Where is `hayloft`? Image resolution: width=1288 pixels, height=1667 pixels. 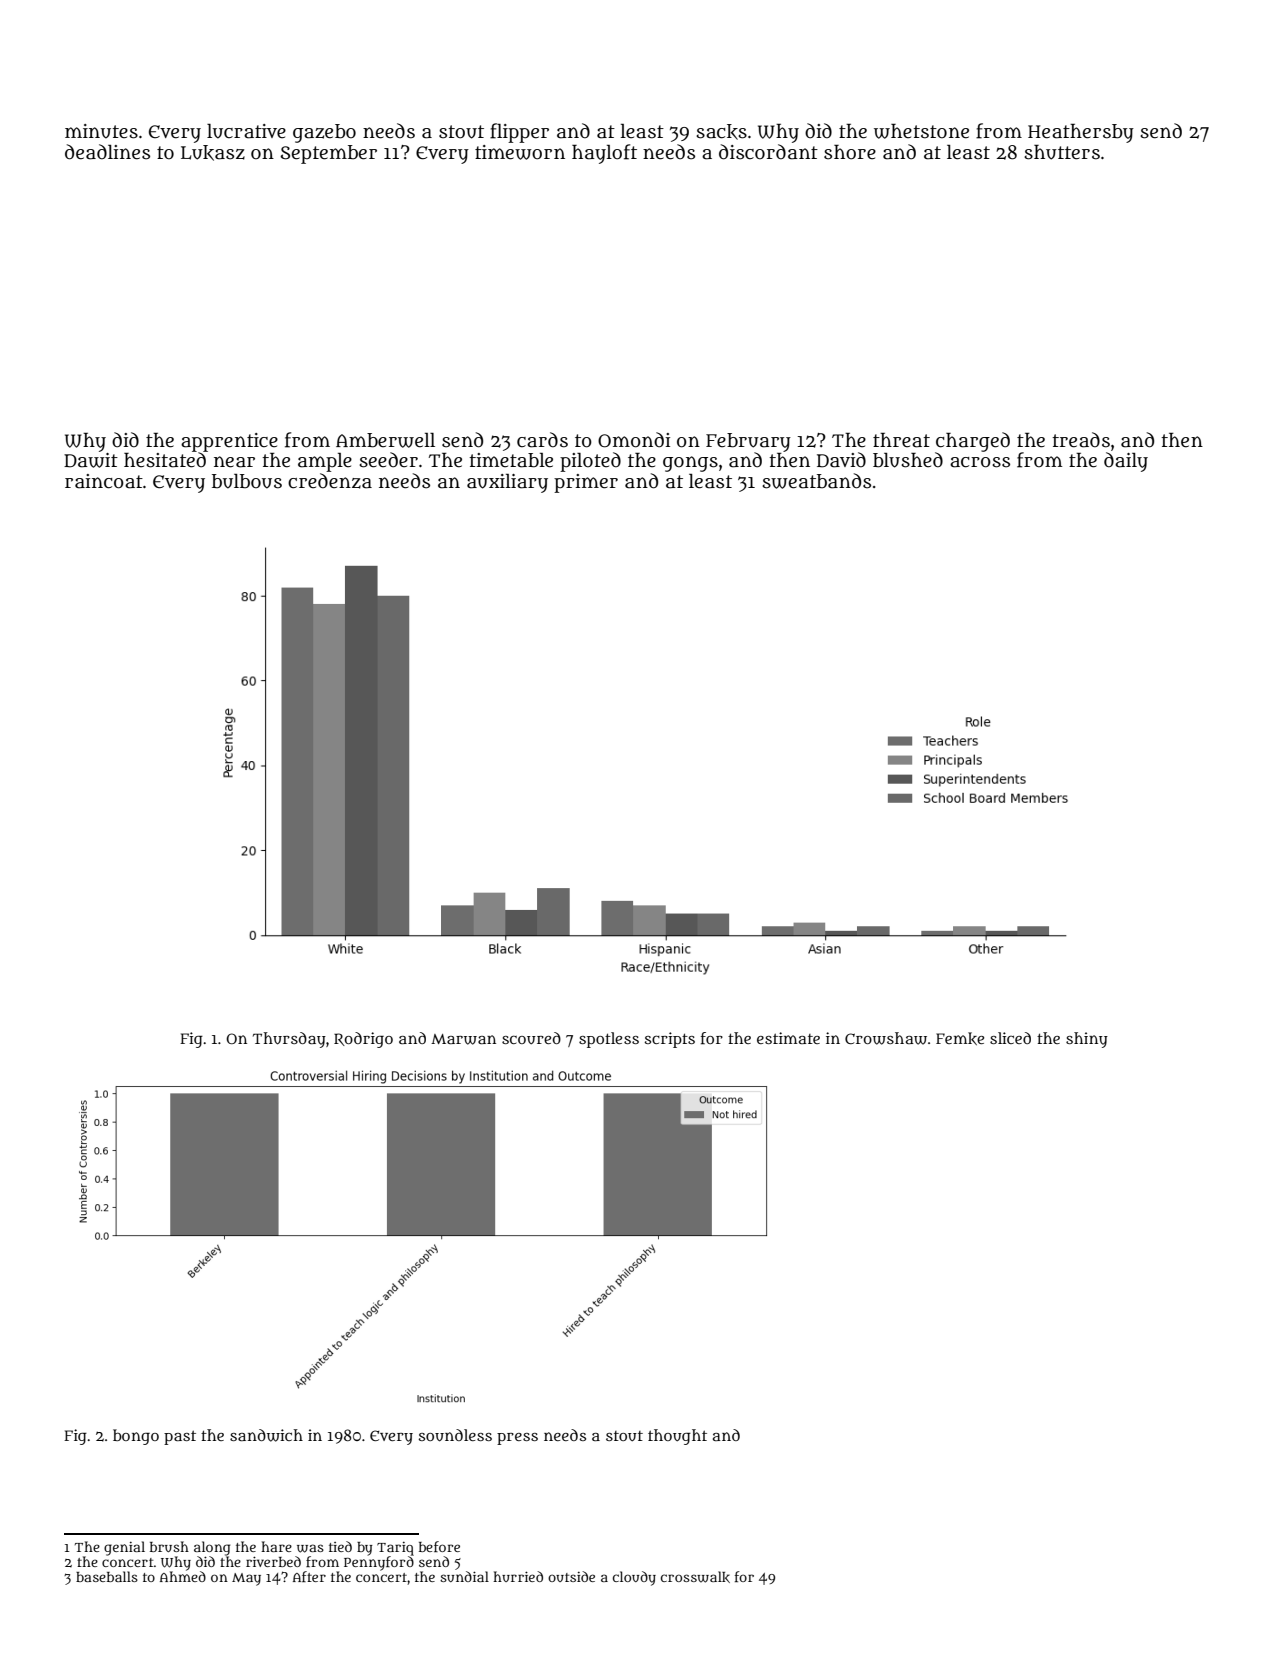
hayloft is located at coordinates (604, 154).
